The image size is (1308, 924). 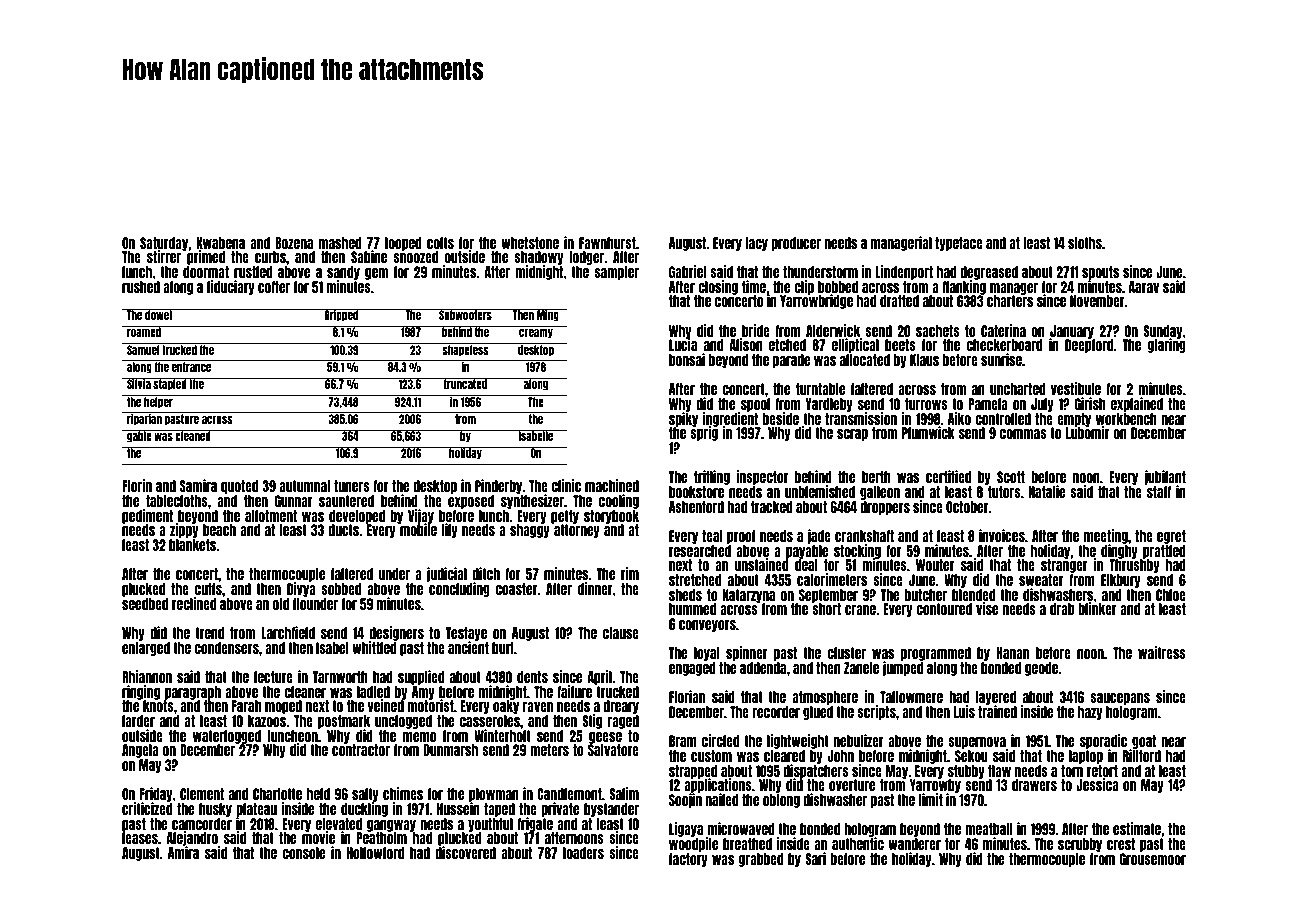 I want to click on cleaner, so click(x=305, y=692).
